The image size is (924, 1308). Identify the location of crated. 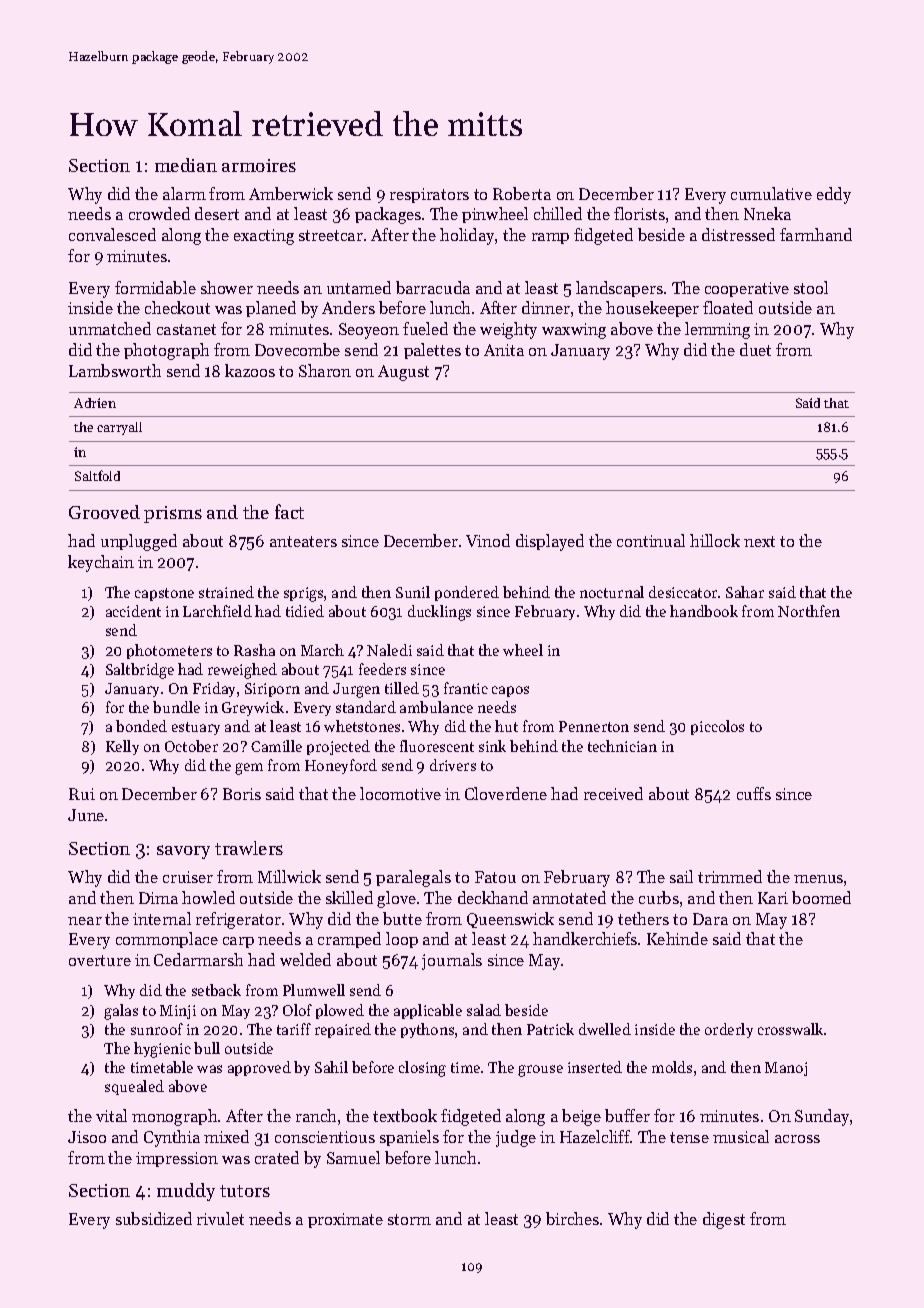
(277, 1157).
